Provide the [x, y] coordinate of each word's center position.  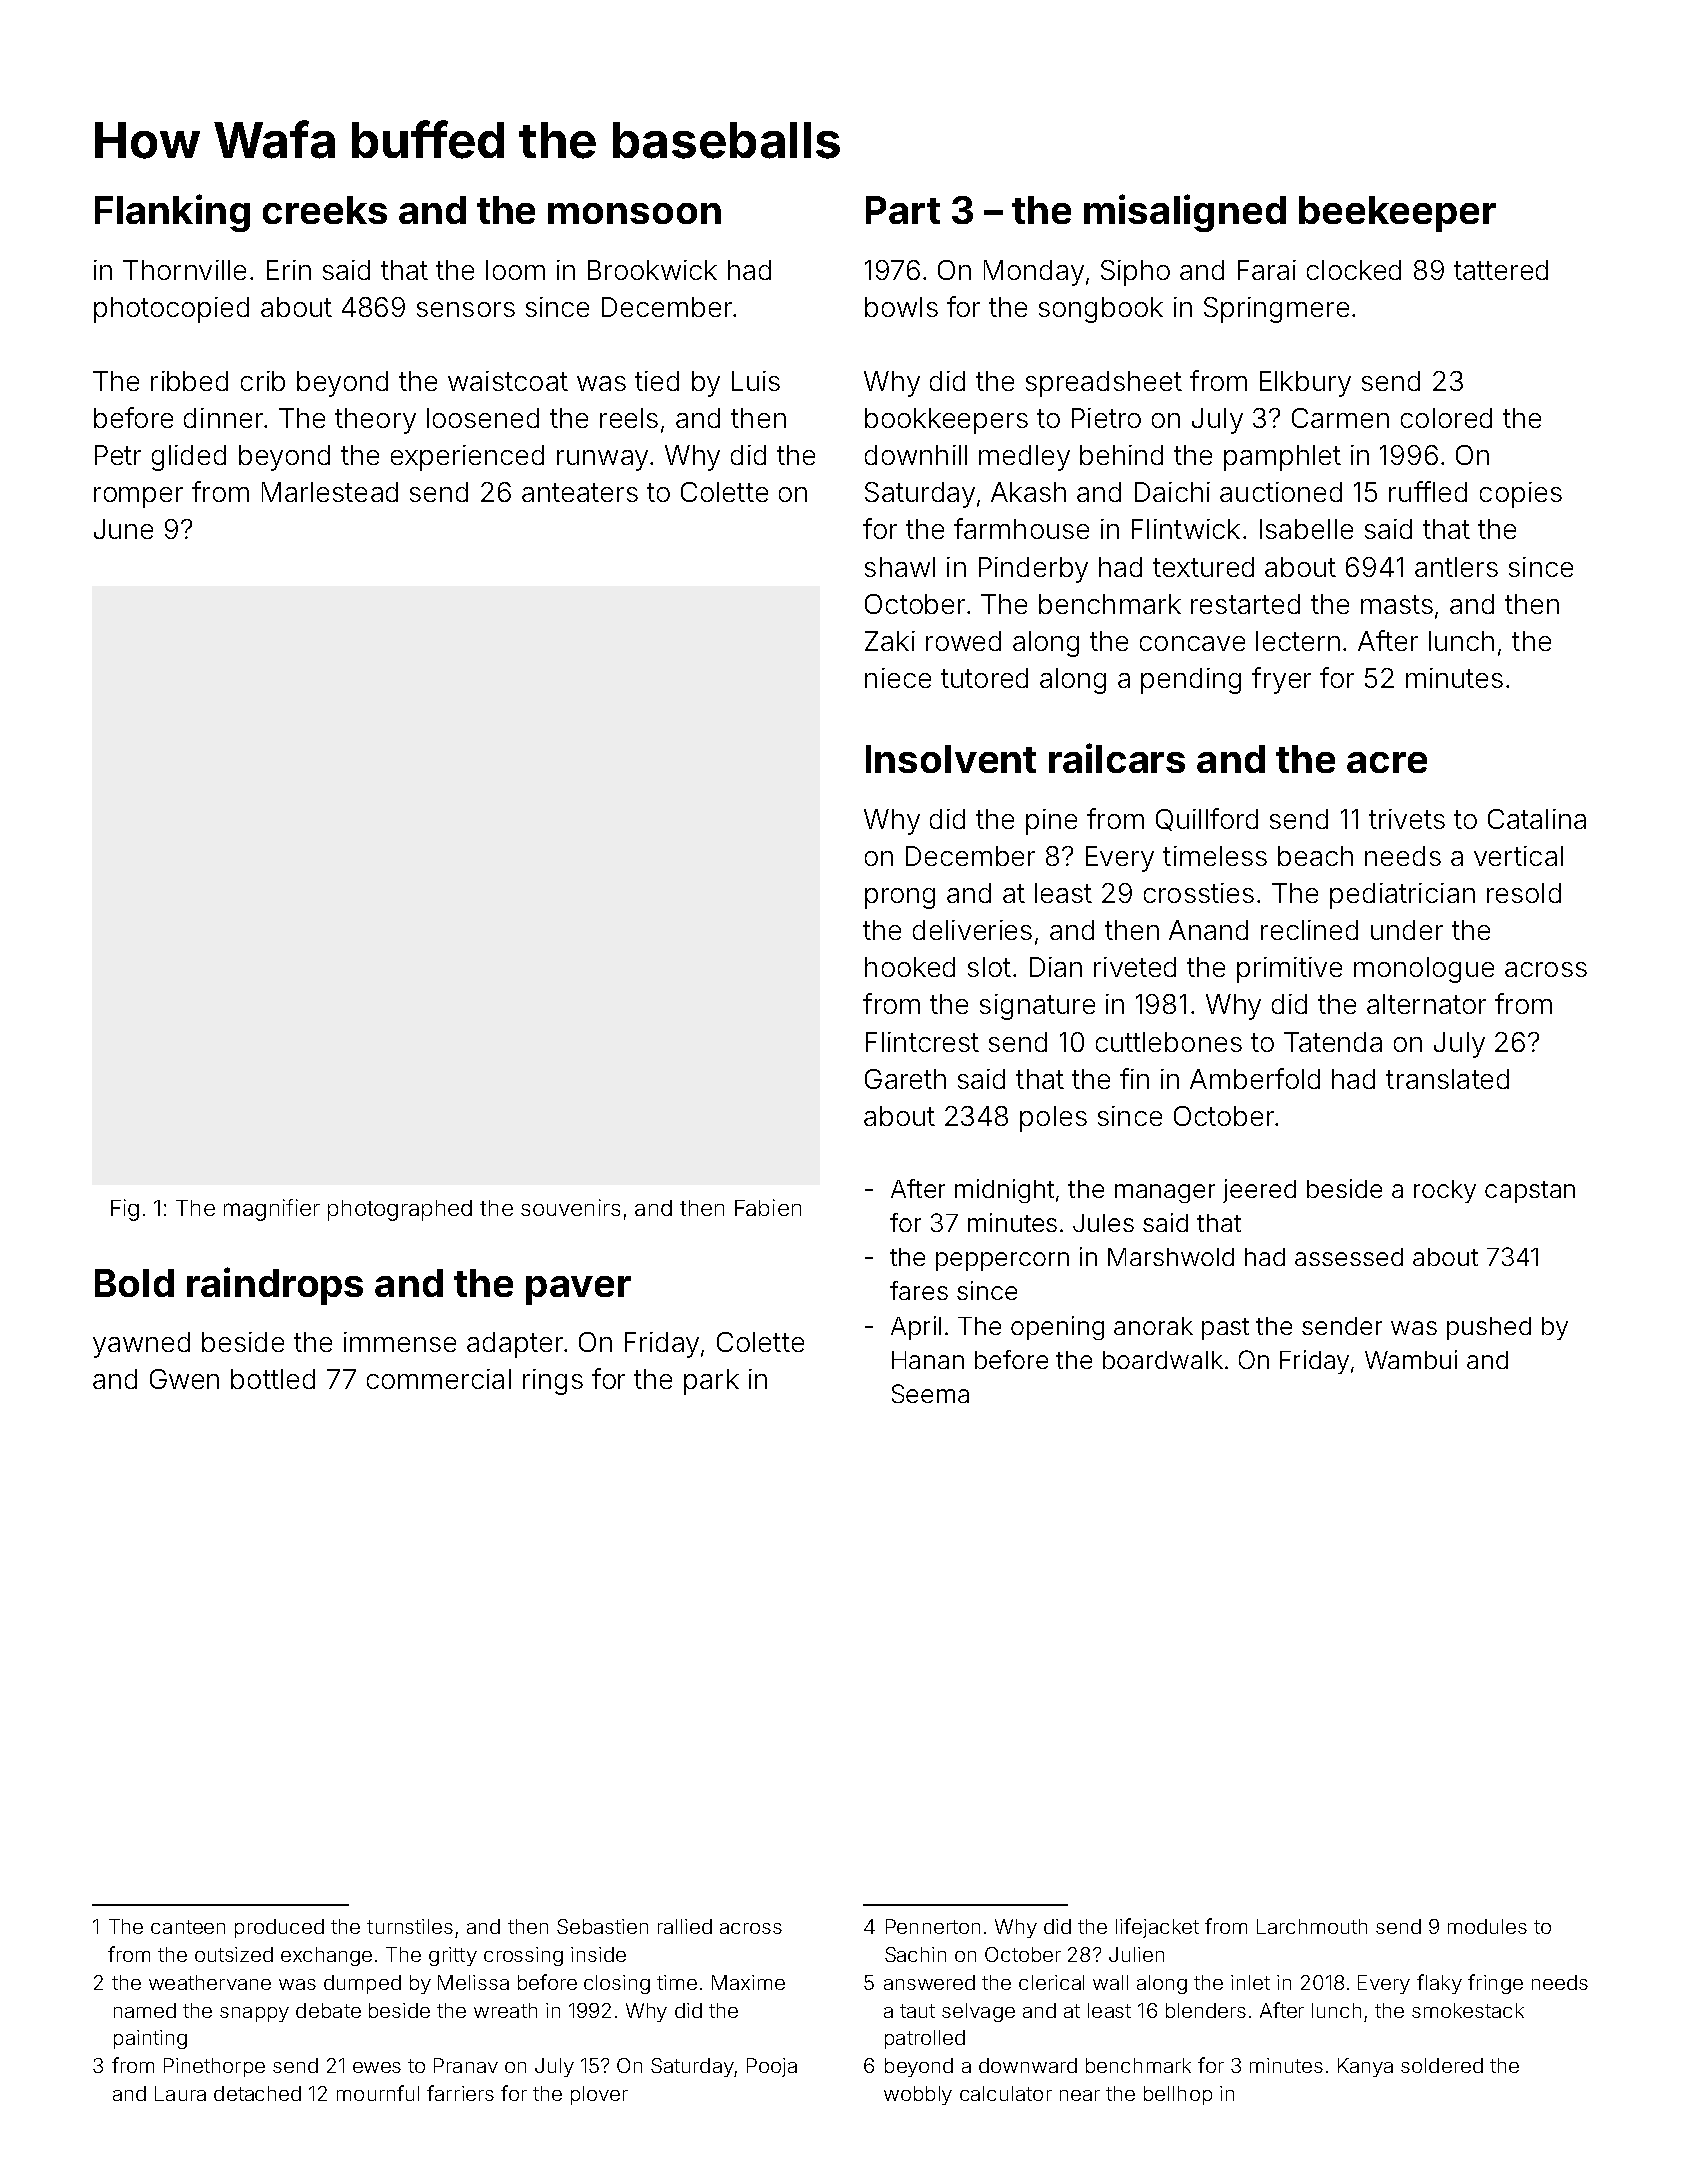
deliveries [972, 930]
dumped [362, 1984]
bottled [273, 1379]
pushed [1489, 1328]
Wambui [1411, 1359]
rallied [685, 1926]
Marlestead [330, 492]
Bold [134, 1283]
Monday [1034, 273]
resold [1524, 893]
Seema [930, 1393]
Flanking [172, 213]
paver [578, 1290]
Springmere [1276, 310]
